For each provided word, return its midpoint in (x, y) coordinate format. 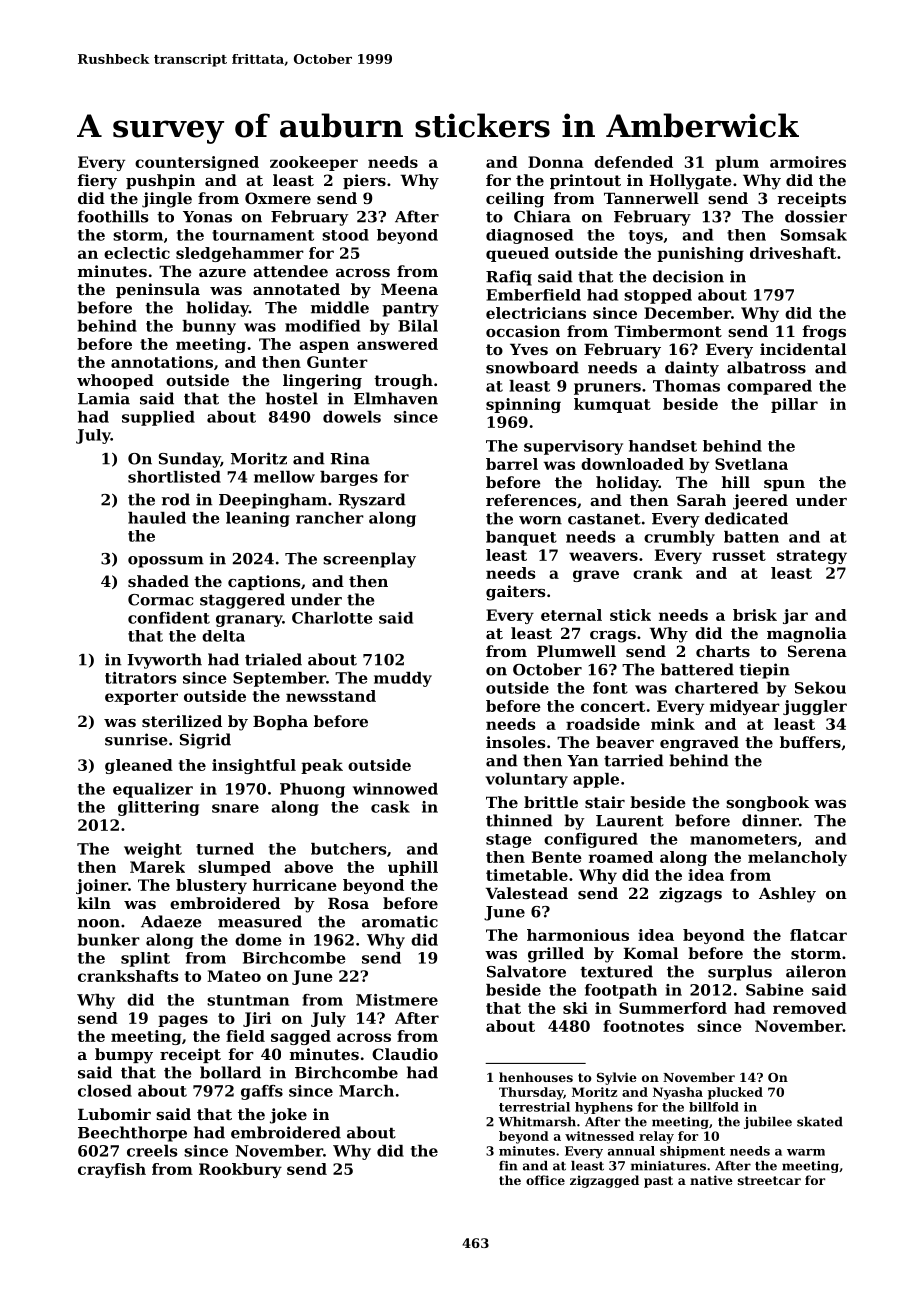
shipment (692, 1152)
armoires (808, 162)
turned (225, 849)
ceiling (515, 200)
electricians (536, 313)
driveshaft (793, 253)
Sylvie (617, 1078)
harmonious (578, 935)
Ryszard (372, 501)
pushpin (160, 181)
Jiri (257, 1019)
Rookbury (240, 1170)
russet (739, 555)
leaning (258, 519)
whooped (115, 381)
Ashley (787, 895)
